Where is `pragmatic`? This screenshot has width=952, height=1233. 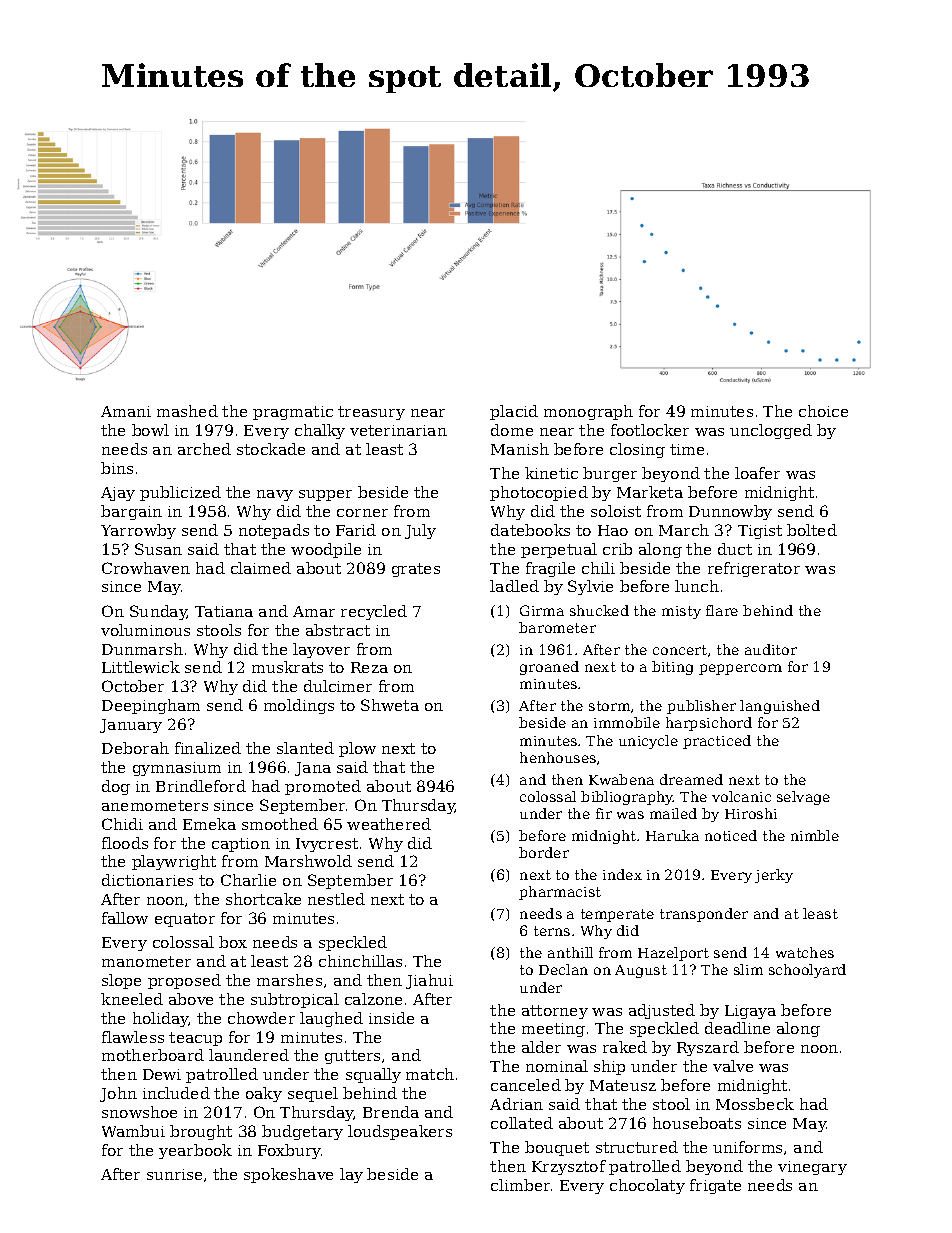 pragmatic is located at coordinates (293, 413).
